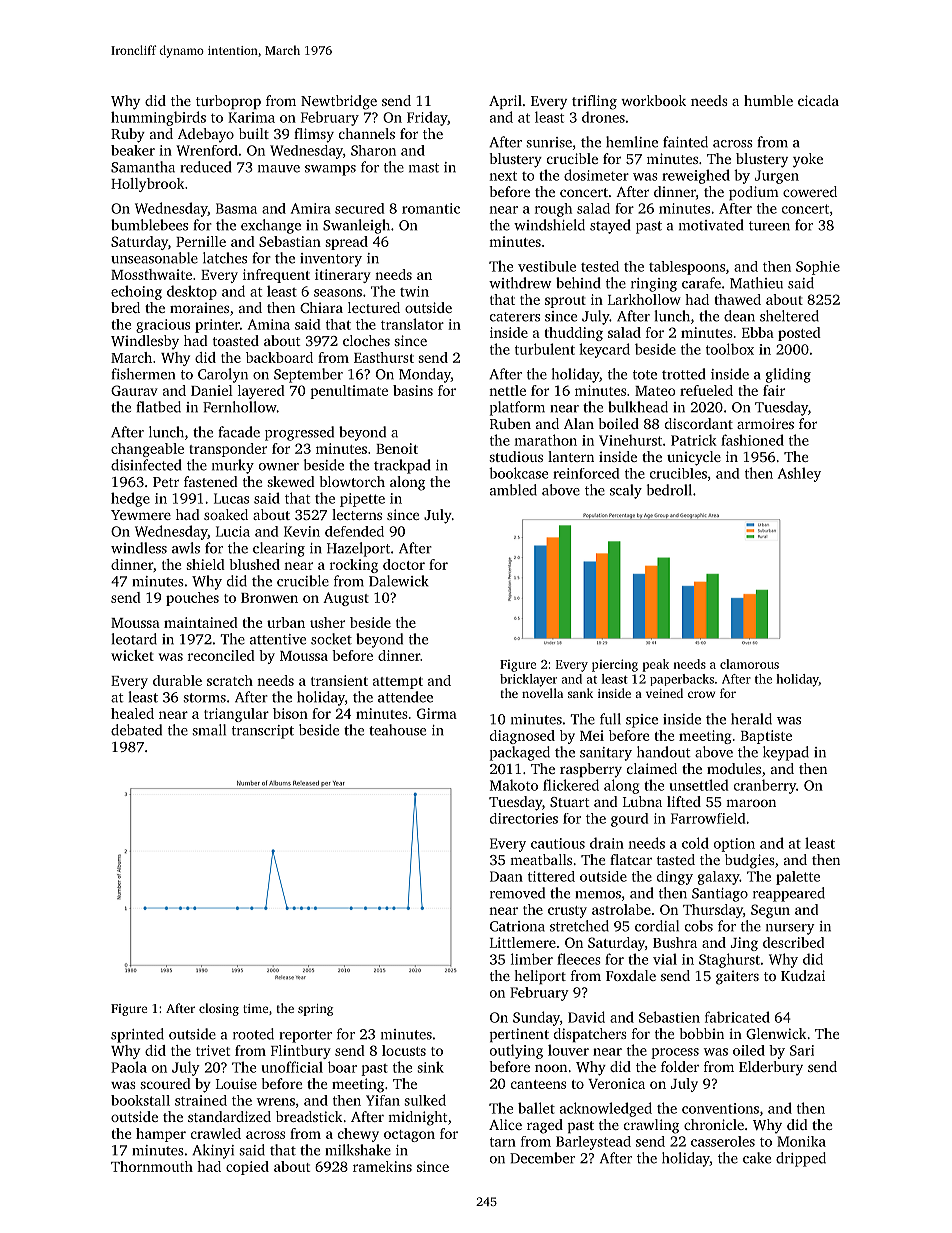 This image has width=952, height=1233. I want to click on workbook, so click(653, 100).
